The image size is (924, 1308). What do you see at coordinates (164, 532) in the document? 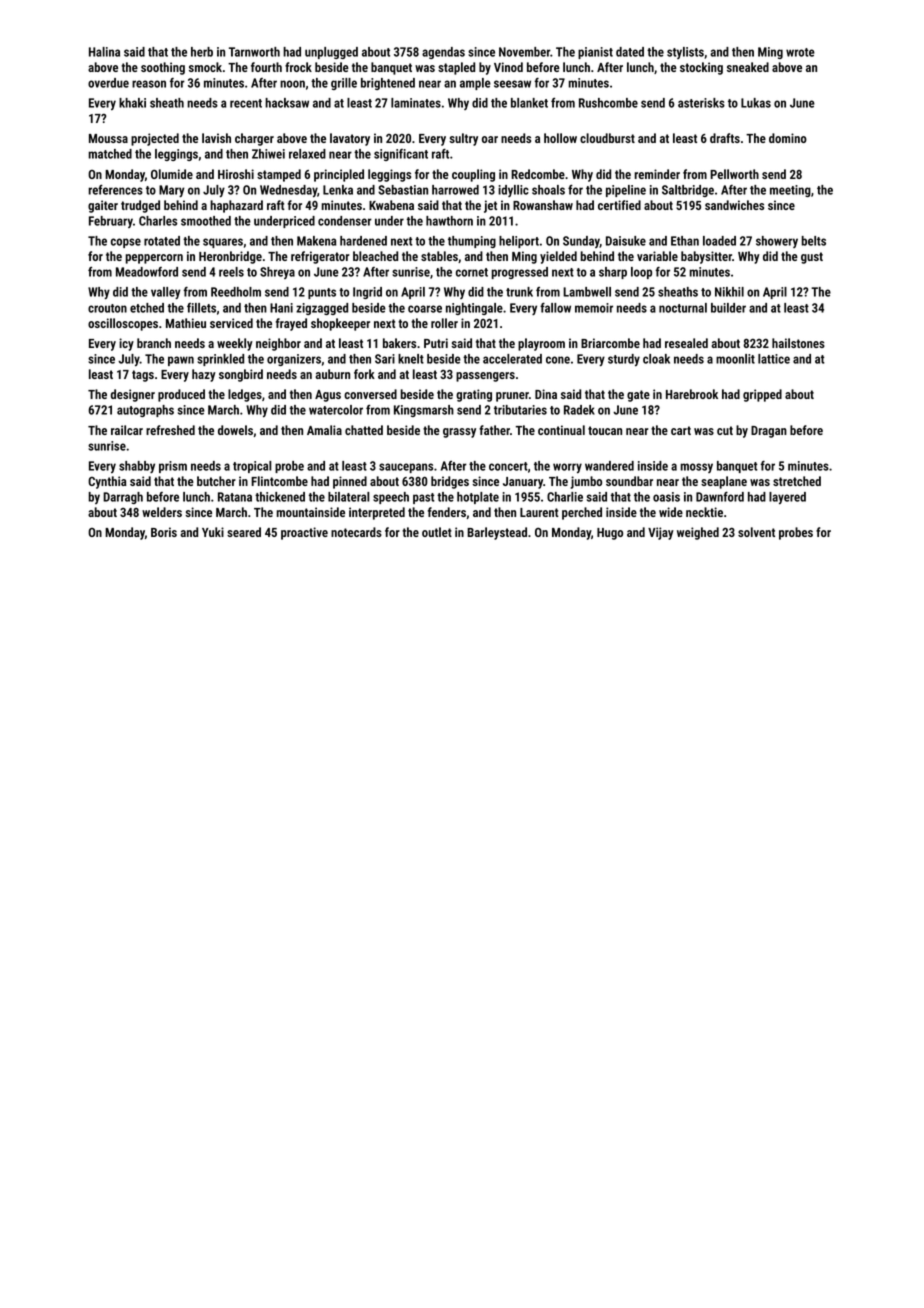
I see `Boris` at bounding box center [164, 532].
